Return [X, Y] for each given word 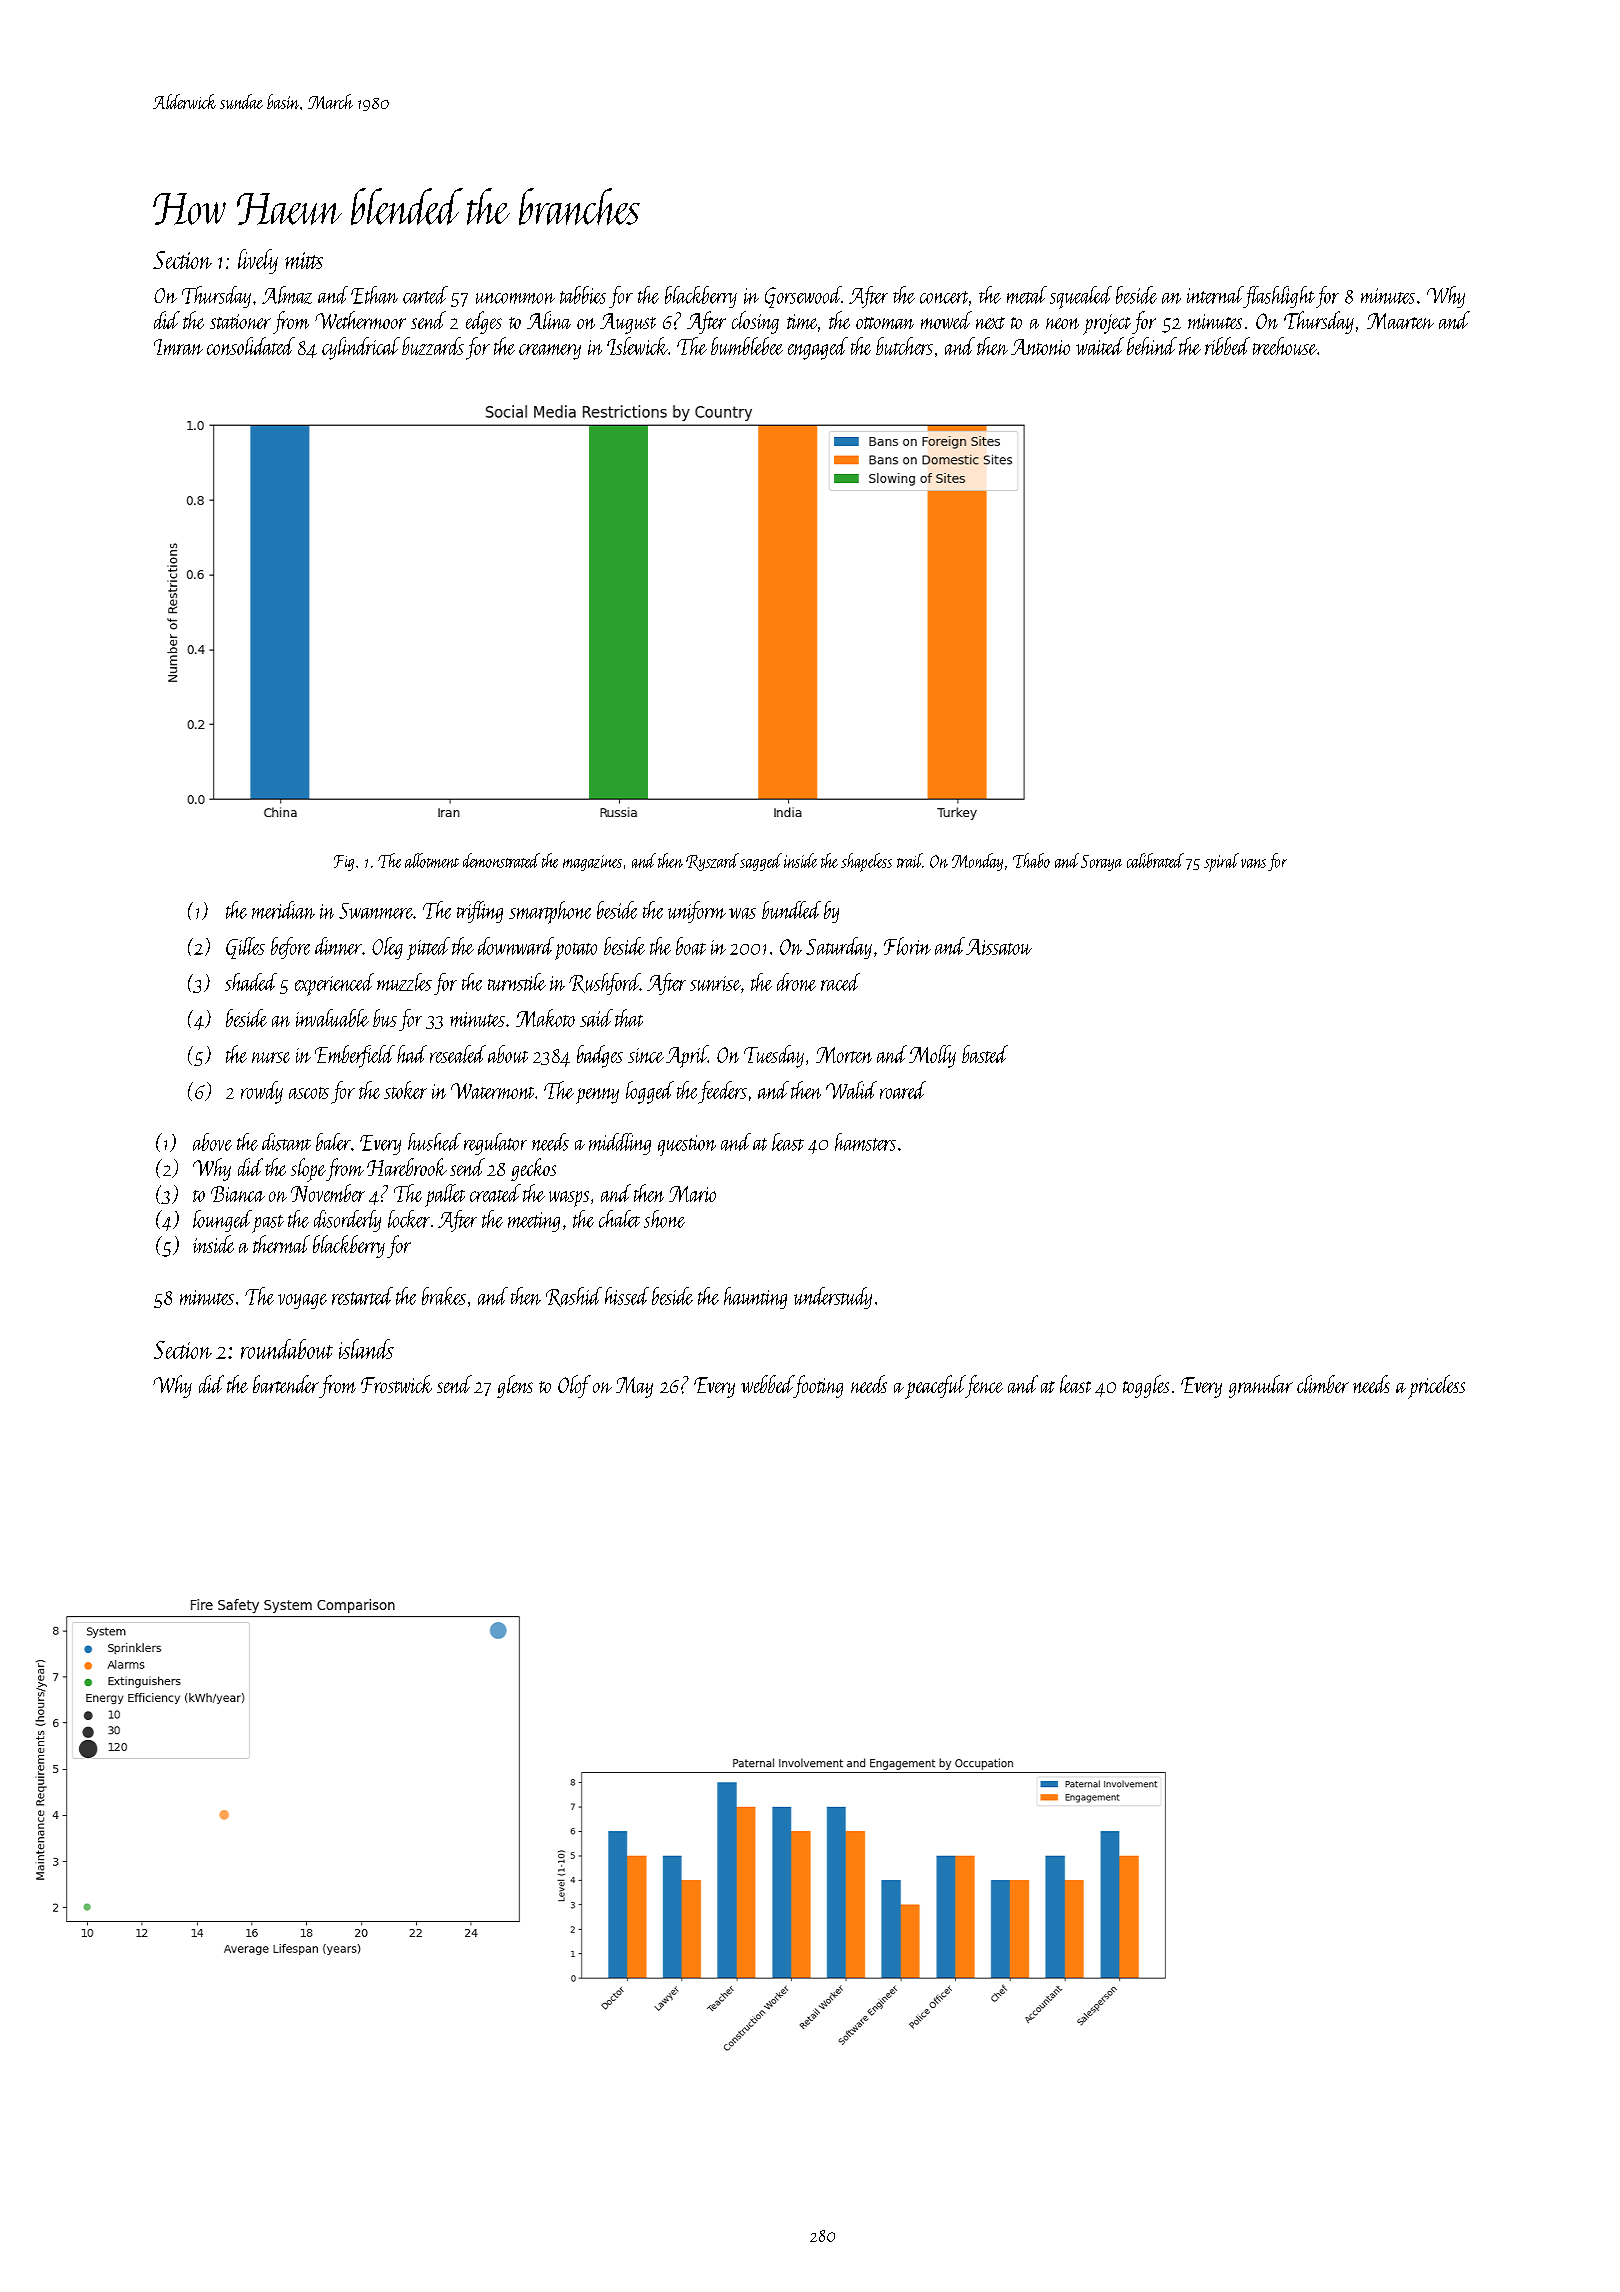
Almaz [287, 295]
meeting [534, 1222]
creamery [550, 352]
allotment [432, 860]
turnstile [517, 982]
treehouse [1285, 346]
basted [985, 1054]
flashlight [1279, 297]
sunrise [715, 983]
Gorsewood [803, 297]
